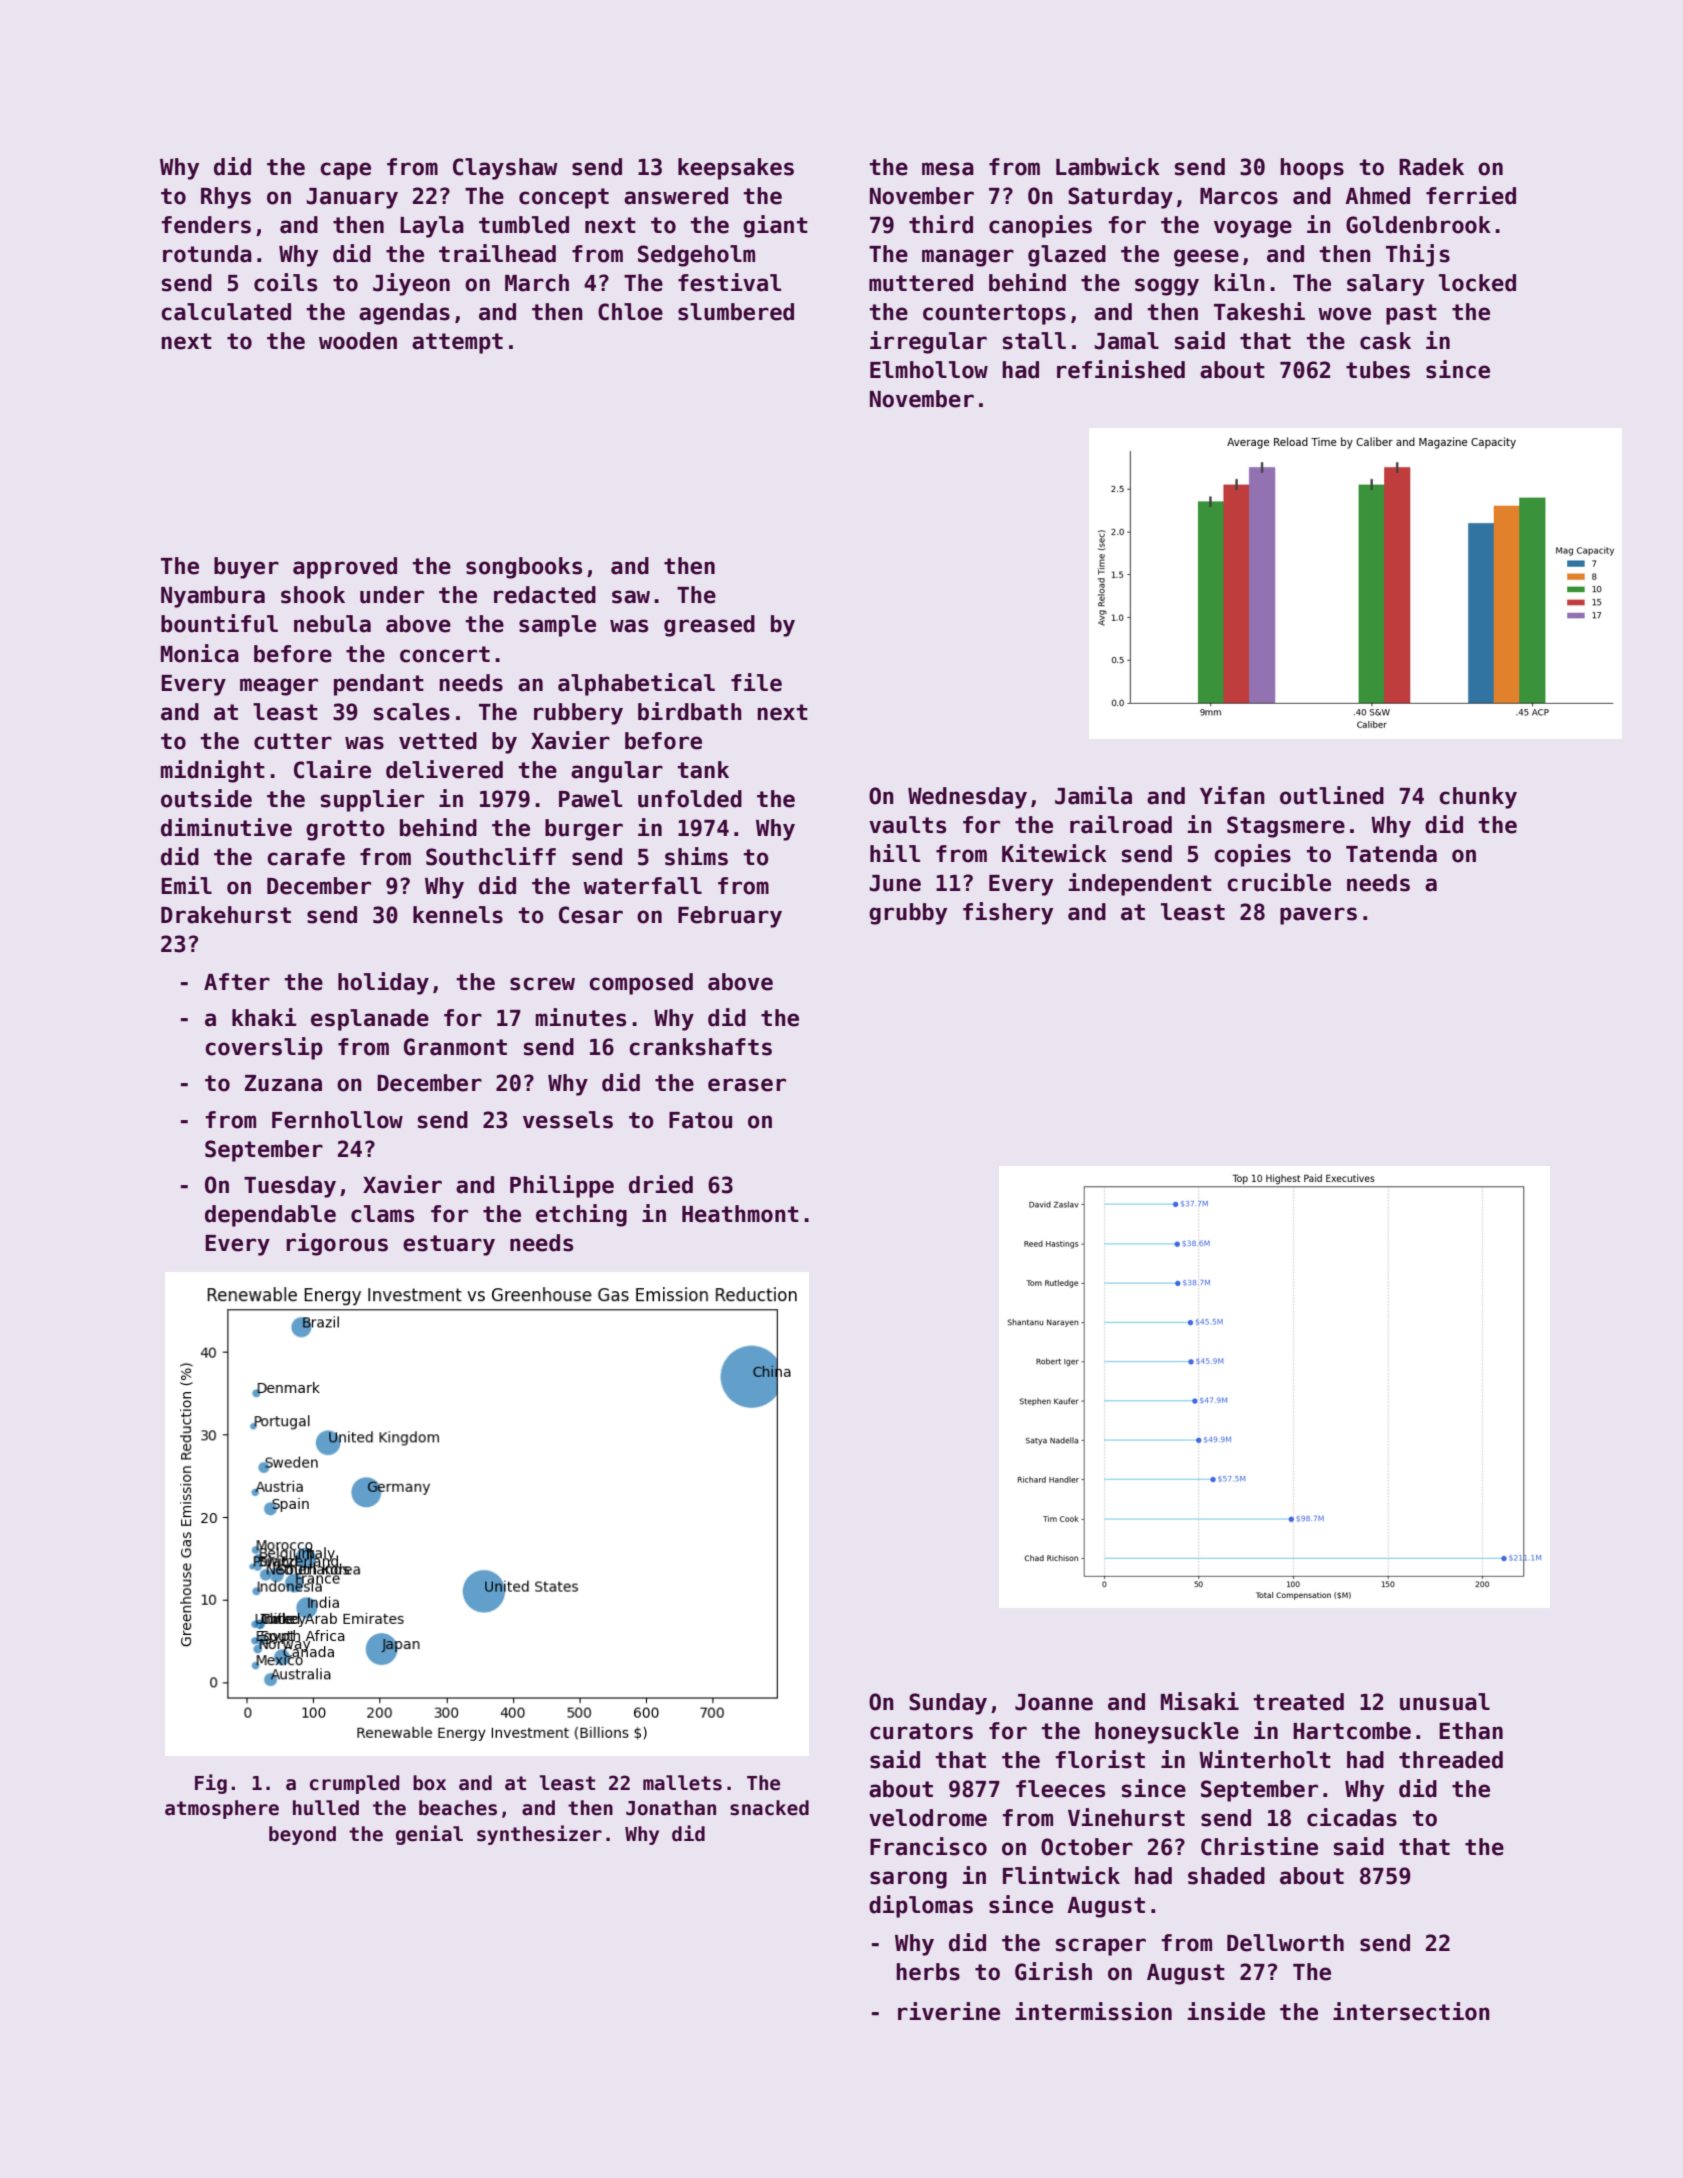 Image resolution: width=1683 pixels, height=2178 pixels. What do you see at coordinates (1445, 1702) in the image?
I see `unusual` at bounding box center [1445, 1702].
